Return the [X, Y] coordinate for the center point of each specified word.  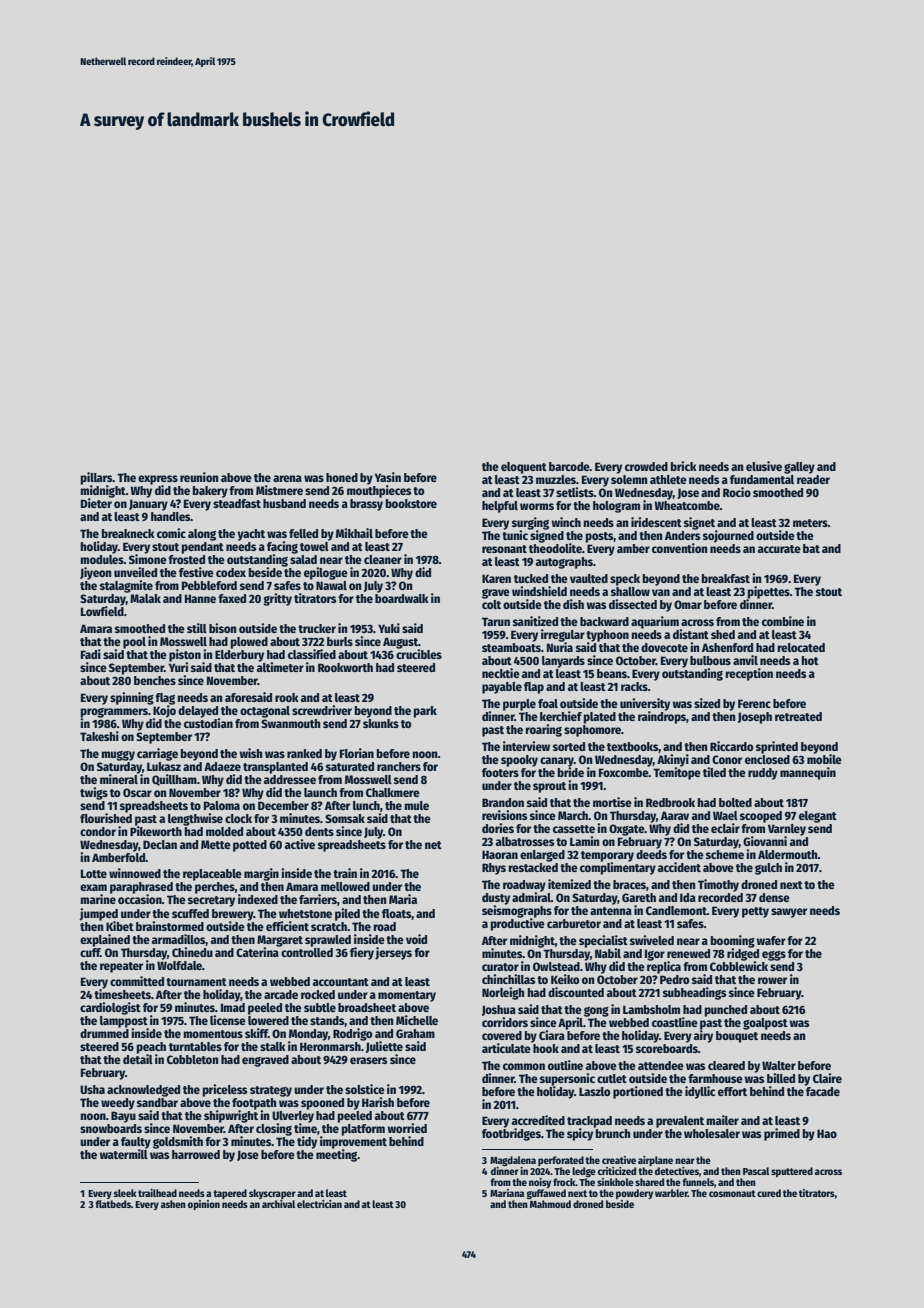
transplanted [275, 768]
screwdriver [322, 710]
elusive [764, 466]
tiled [714, 772]
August [400, 643]
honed [342, 477]
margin [261, 874]
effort [732, 1091]
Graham [415, 1033]
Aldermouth [788, 854]
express [158, 480]
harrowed [196, 1154]
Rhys [494, 869]
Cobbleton [193, 1059]
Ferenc [754, 703]
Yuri [178, 667]
